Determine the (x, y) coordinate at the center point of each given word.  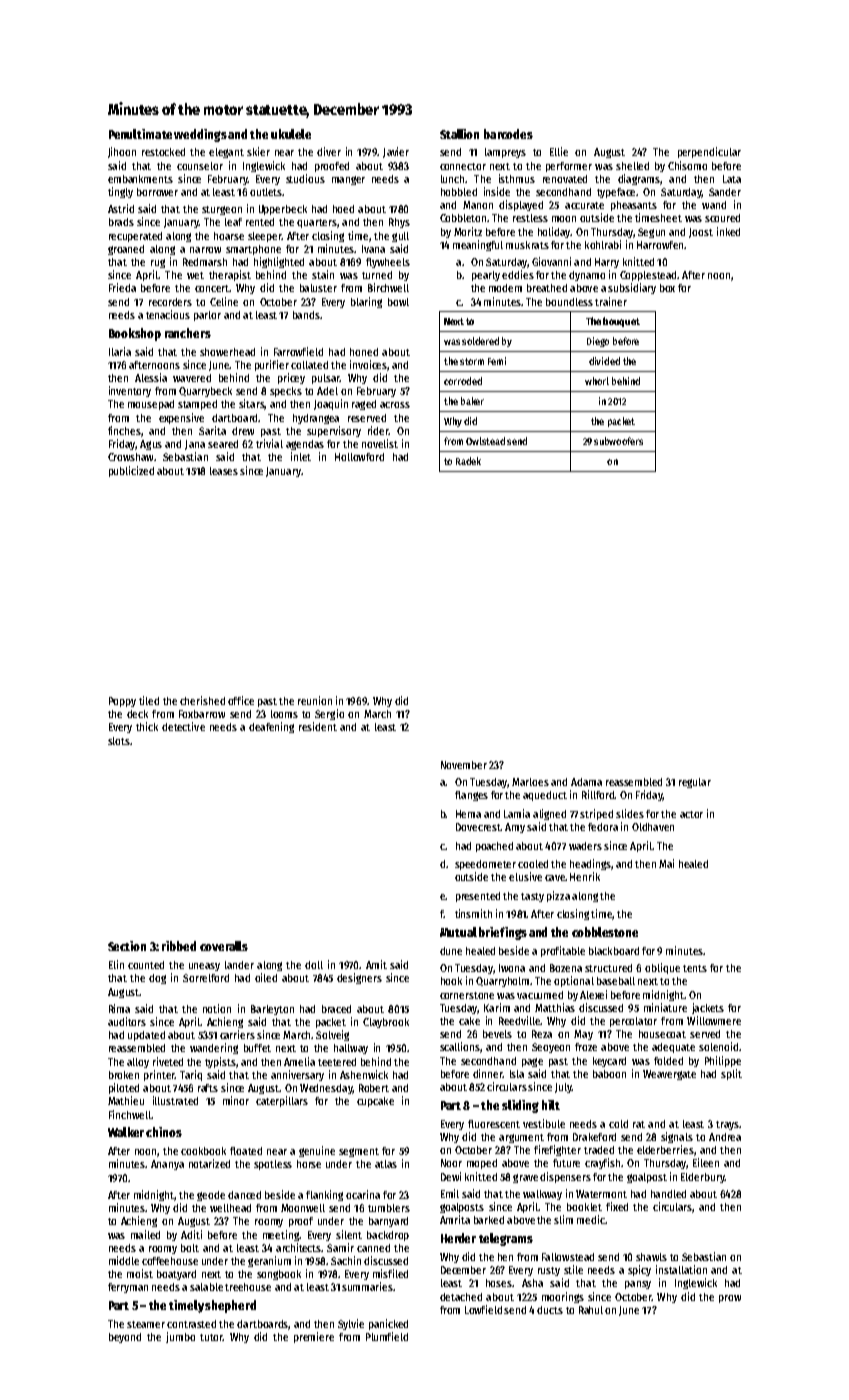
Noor (451, 1163)
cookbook (203, 1151)
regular (695, 783)
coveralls (224, 946)
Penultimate (140, 134)
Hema (468, 814)
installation (681, 1269)
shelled (632, 166)
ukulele (291, 134)
